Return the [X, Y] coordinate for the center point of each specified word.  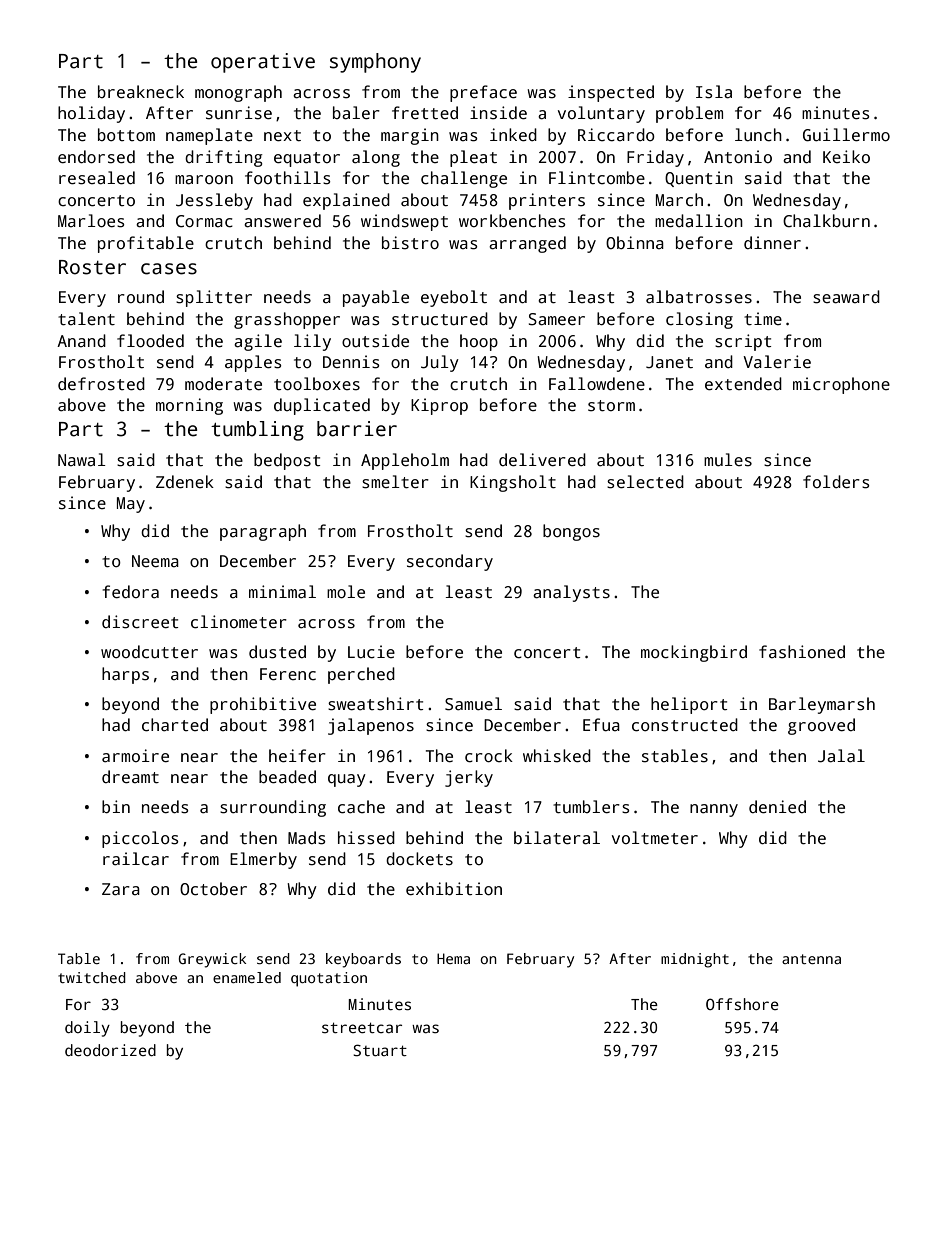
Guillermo [846, 134]
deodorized [110, 1050]
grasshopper [287, 320]
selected [645, 482]
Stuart [380, 1050]
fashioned [802, 652]
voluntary [601, 114]
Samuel [473, 704]
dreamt [130, 776]
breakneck [141, 92]
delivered [542, 459]
